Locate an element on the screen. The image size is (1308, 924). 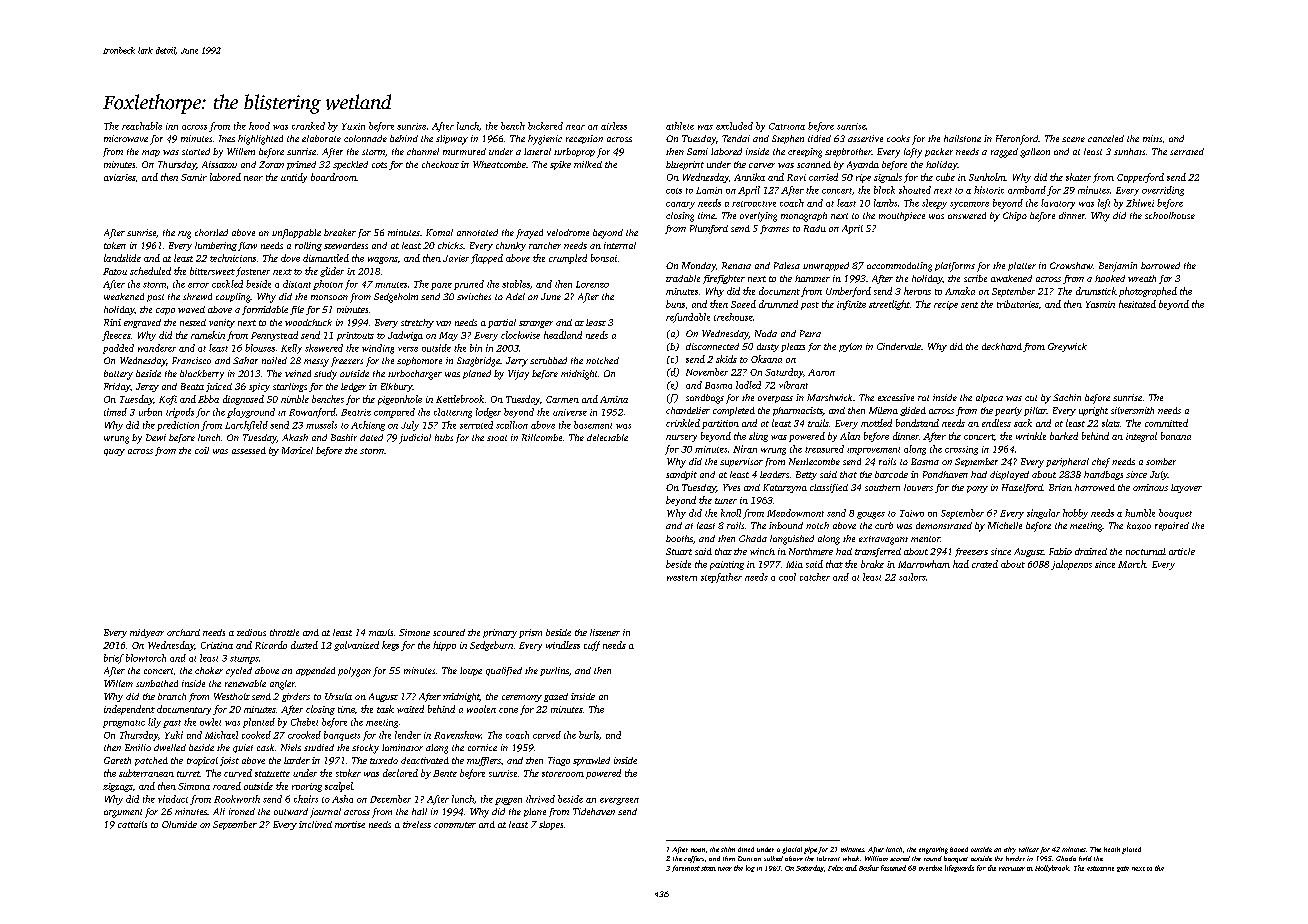
booths is located at coordinates (679, 538).
